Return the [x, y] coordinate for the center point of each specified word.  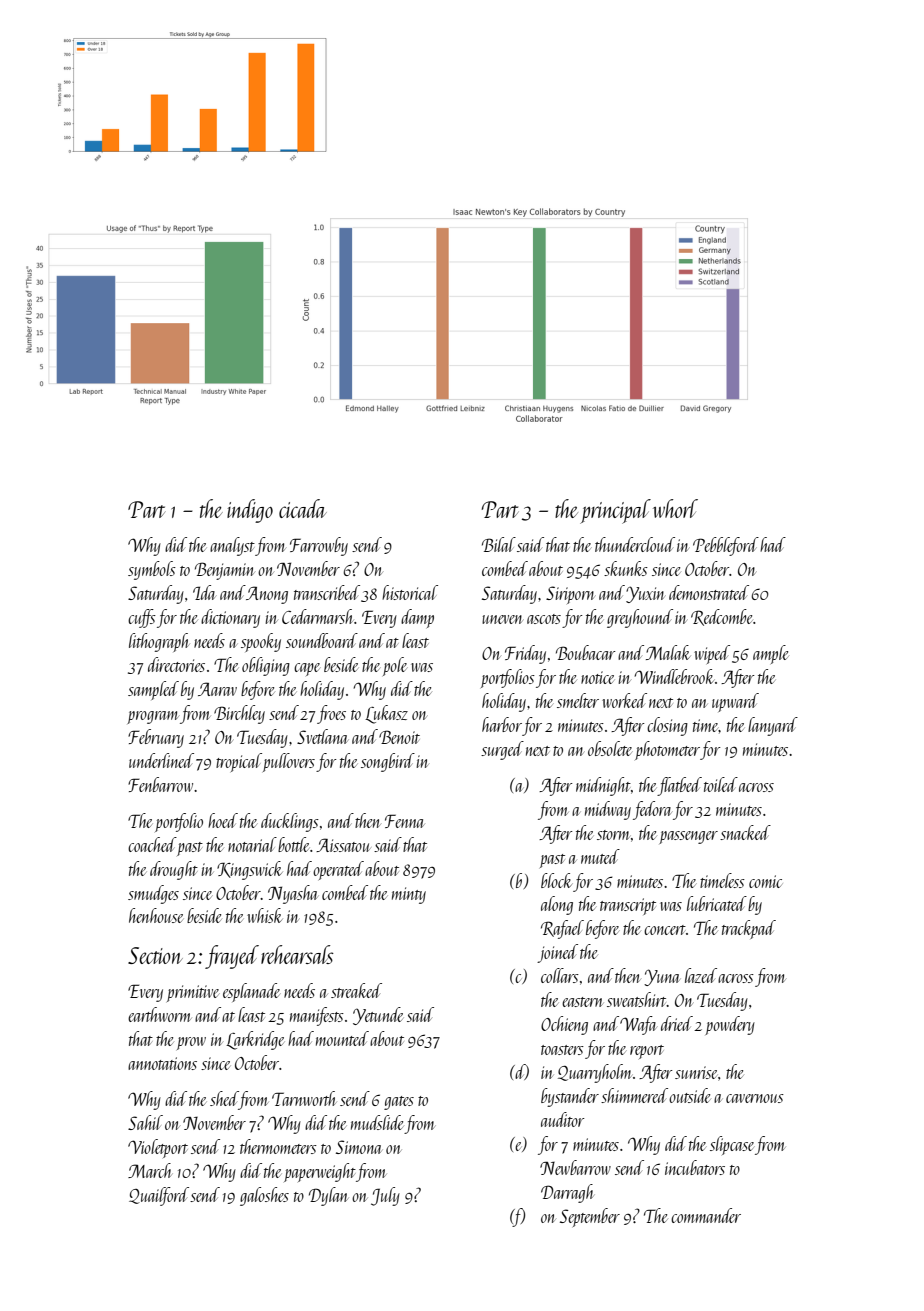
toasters [562, 1050]
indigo [250, 511]
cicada [303, 508]
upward [735, 702]
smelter [578, 700]
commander [706, 1215]
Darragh [567, 1193]
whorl [675, 508]
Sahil [145, 1122]
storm [613, 835]
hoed [223, 820]
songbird [388, 762]
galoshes [264, 1196]
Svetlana [322, 736]
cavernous [755, 1098]
